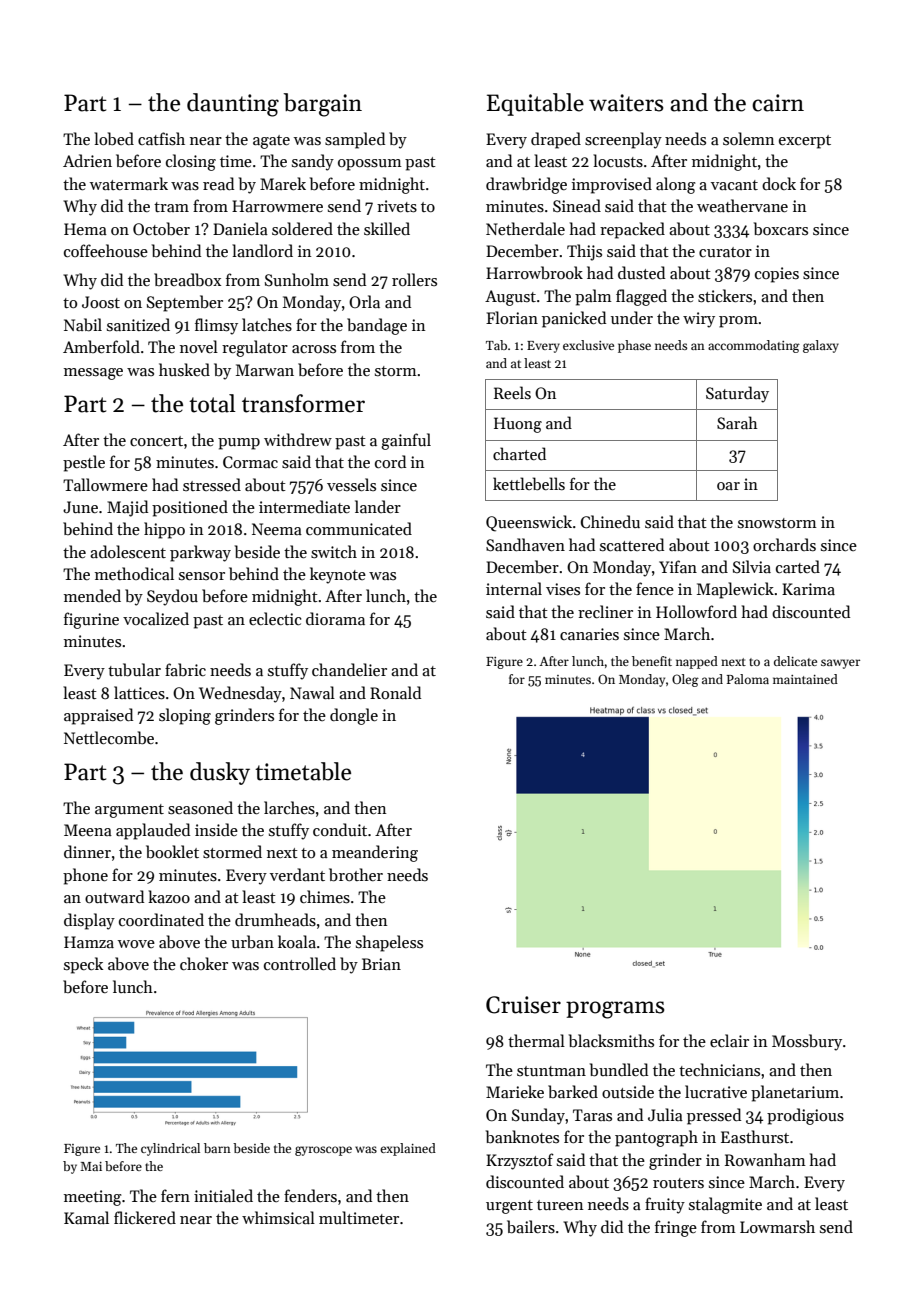 The width and height of the screenshot is (924, 1314). What do you see at coordinates (364, 301) in the screenshot?
I see `Orla` at bounding box center [364, 301].
